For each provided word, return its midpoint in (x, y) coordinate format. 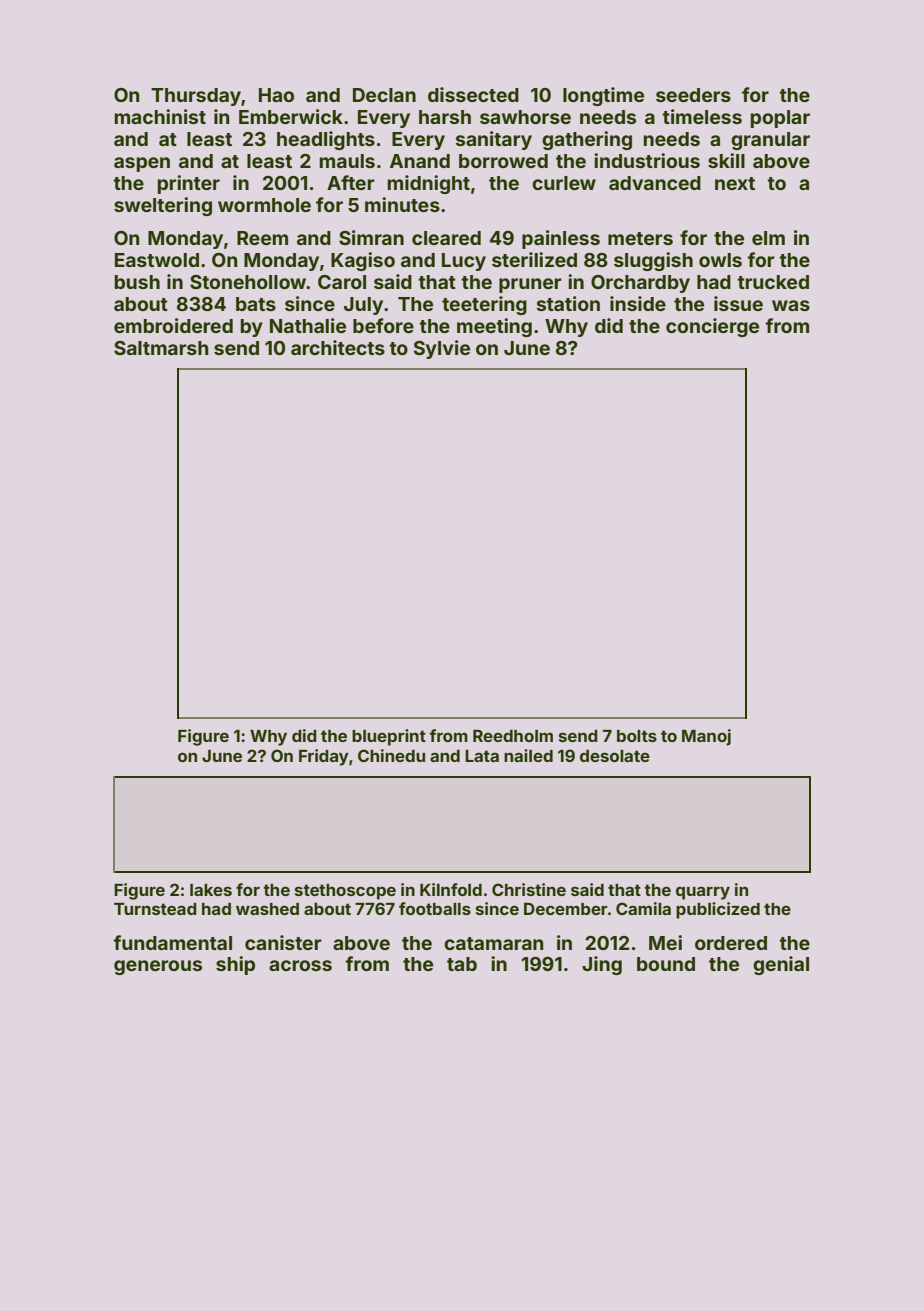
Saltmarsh (161, 348)
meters (640, 238)
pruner (530, 285)
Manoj (706, 737)
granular (770, 141)
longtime (603, 96)
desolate (615, 756)
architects (338, 347)
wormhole (264, 205)
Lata (482, 756)
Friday (324, 757)
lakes (211, 890)
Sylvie (442, 349)
